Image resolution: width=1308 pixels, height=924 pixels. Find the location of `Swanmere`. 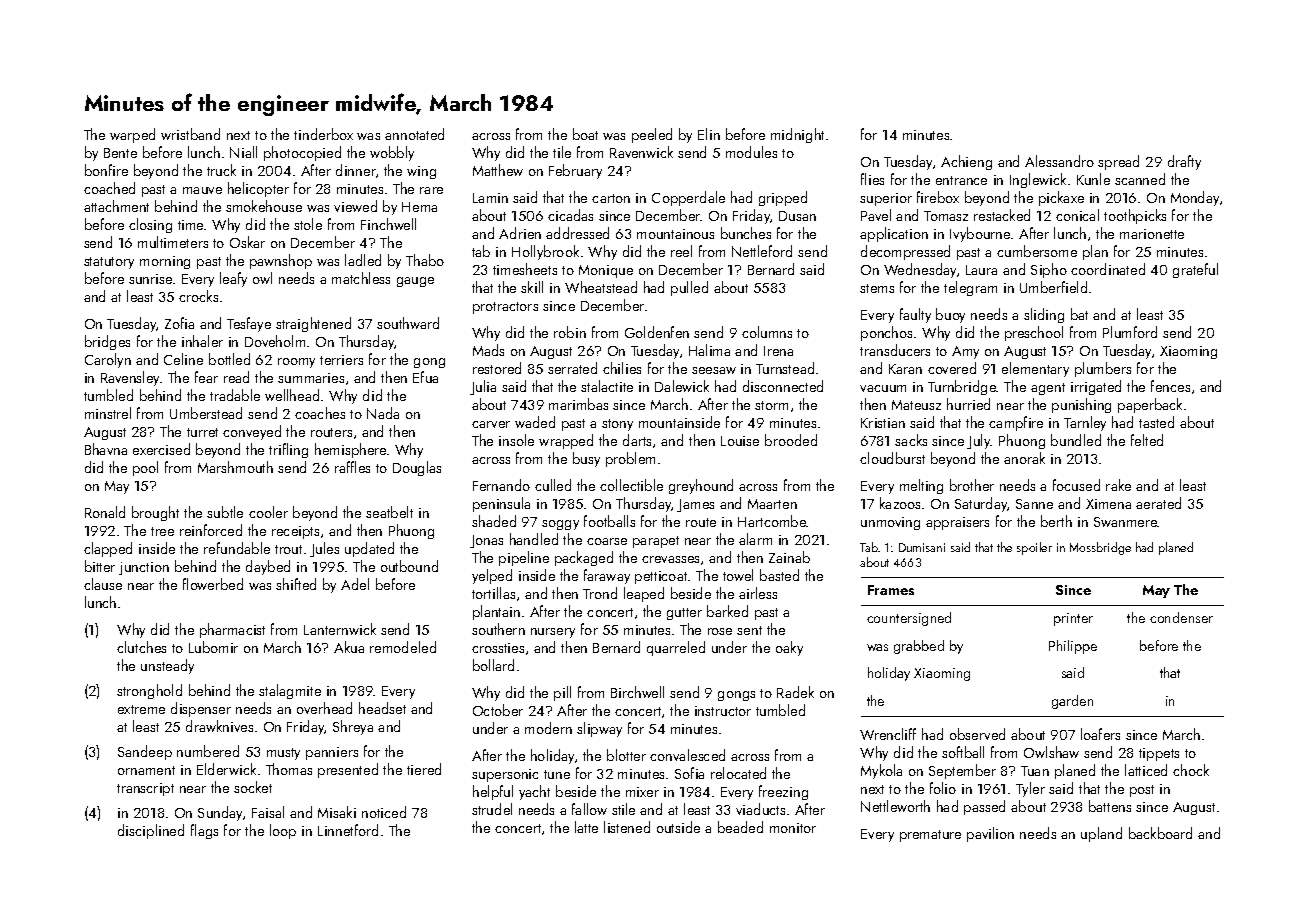

Swanmere is located at coordinates (1126, 522).
